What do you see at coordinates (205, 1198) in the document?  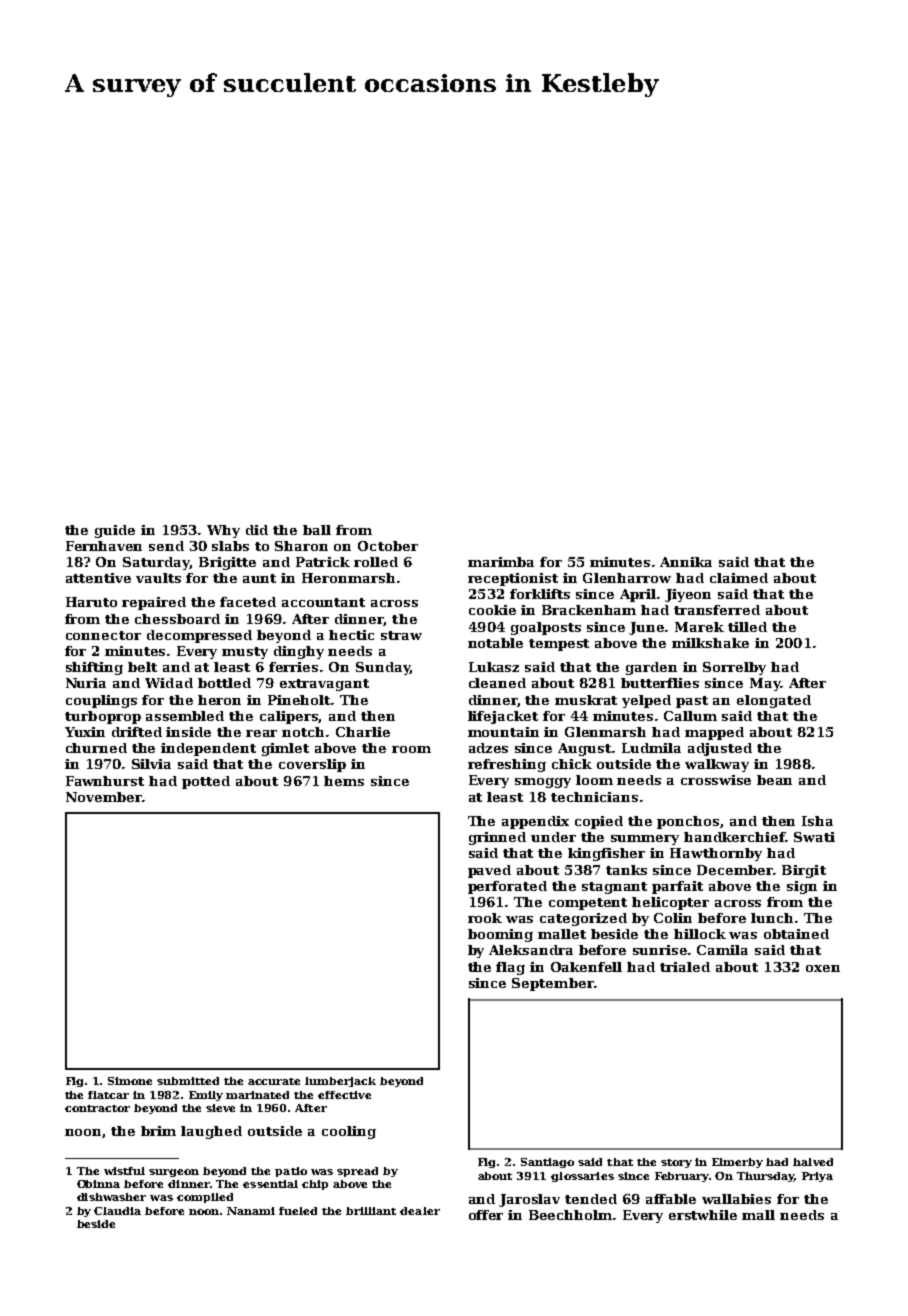 I see `compiled` at bounding box center [205, 1198].
